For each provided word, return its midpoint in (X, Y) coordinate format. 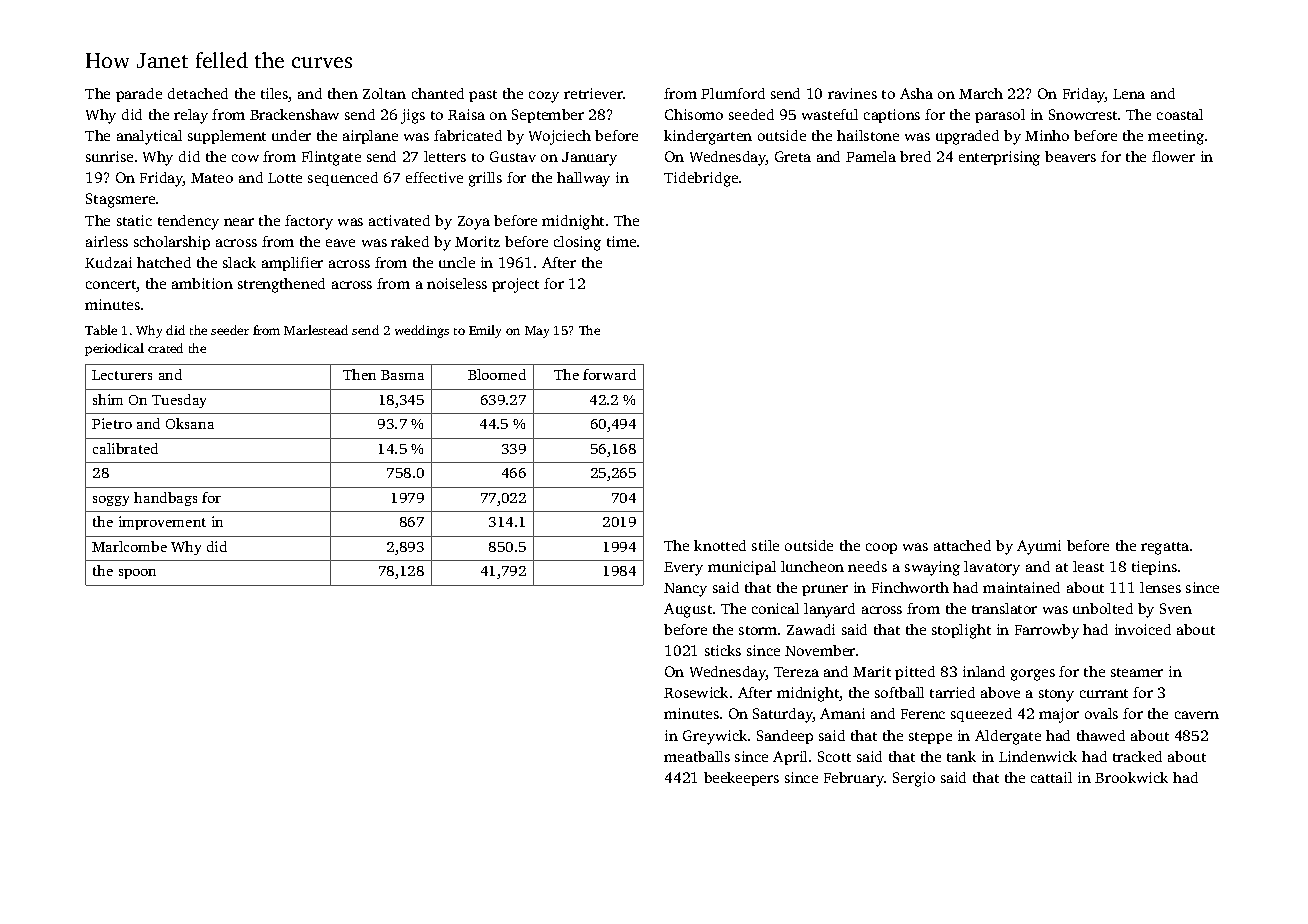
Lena (1129, 94)
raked (410, 241)
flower (1173, 156)
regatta (1165, 548)
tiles (275, 95)
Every (683, 569)
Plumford (733, 93)
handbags (165, 499)
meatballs (697, 756)
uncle (457, 262)
